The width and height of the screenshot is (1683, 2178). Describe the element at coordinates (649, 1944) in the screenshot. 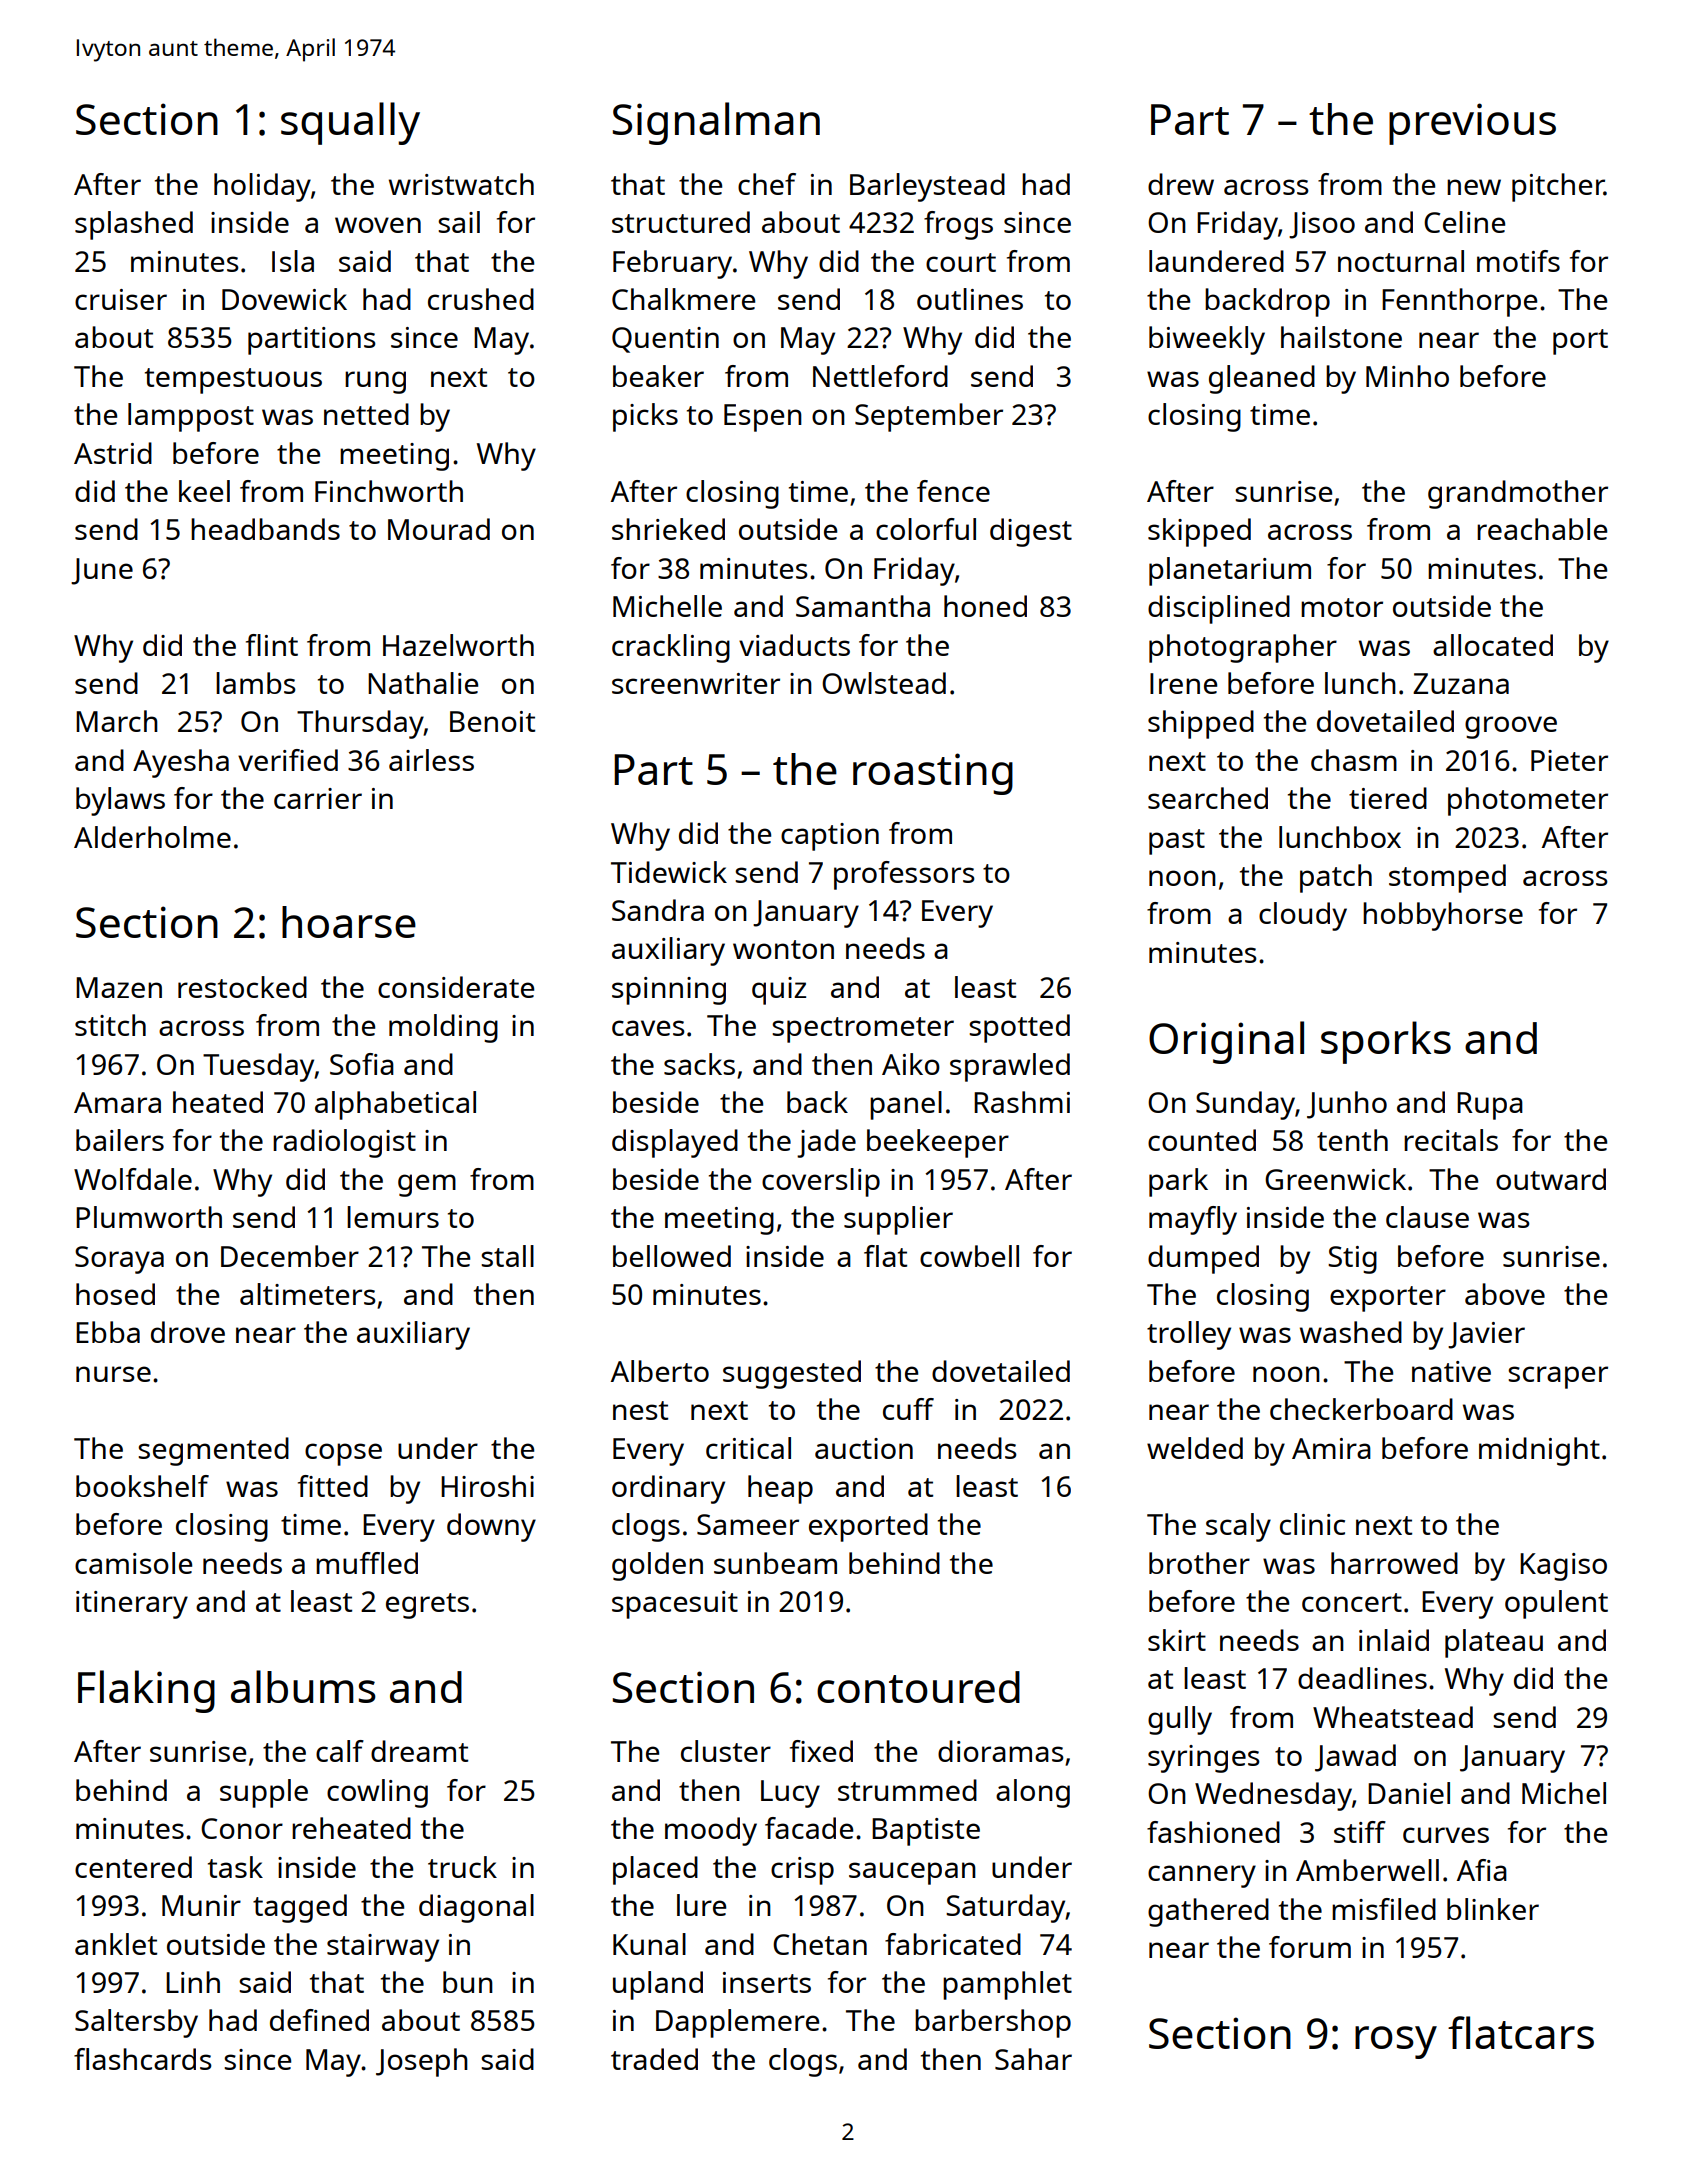

I see `Kunal` at that location.
